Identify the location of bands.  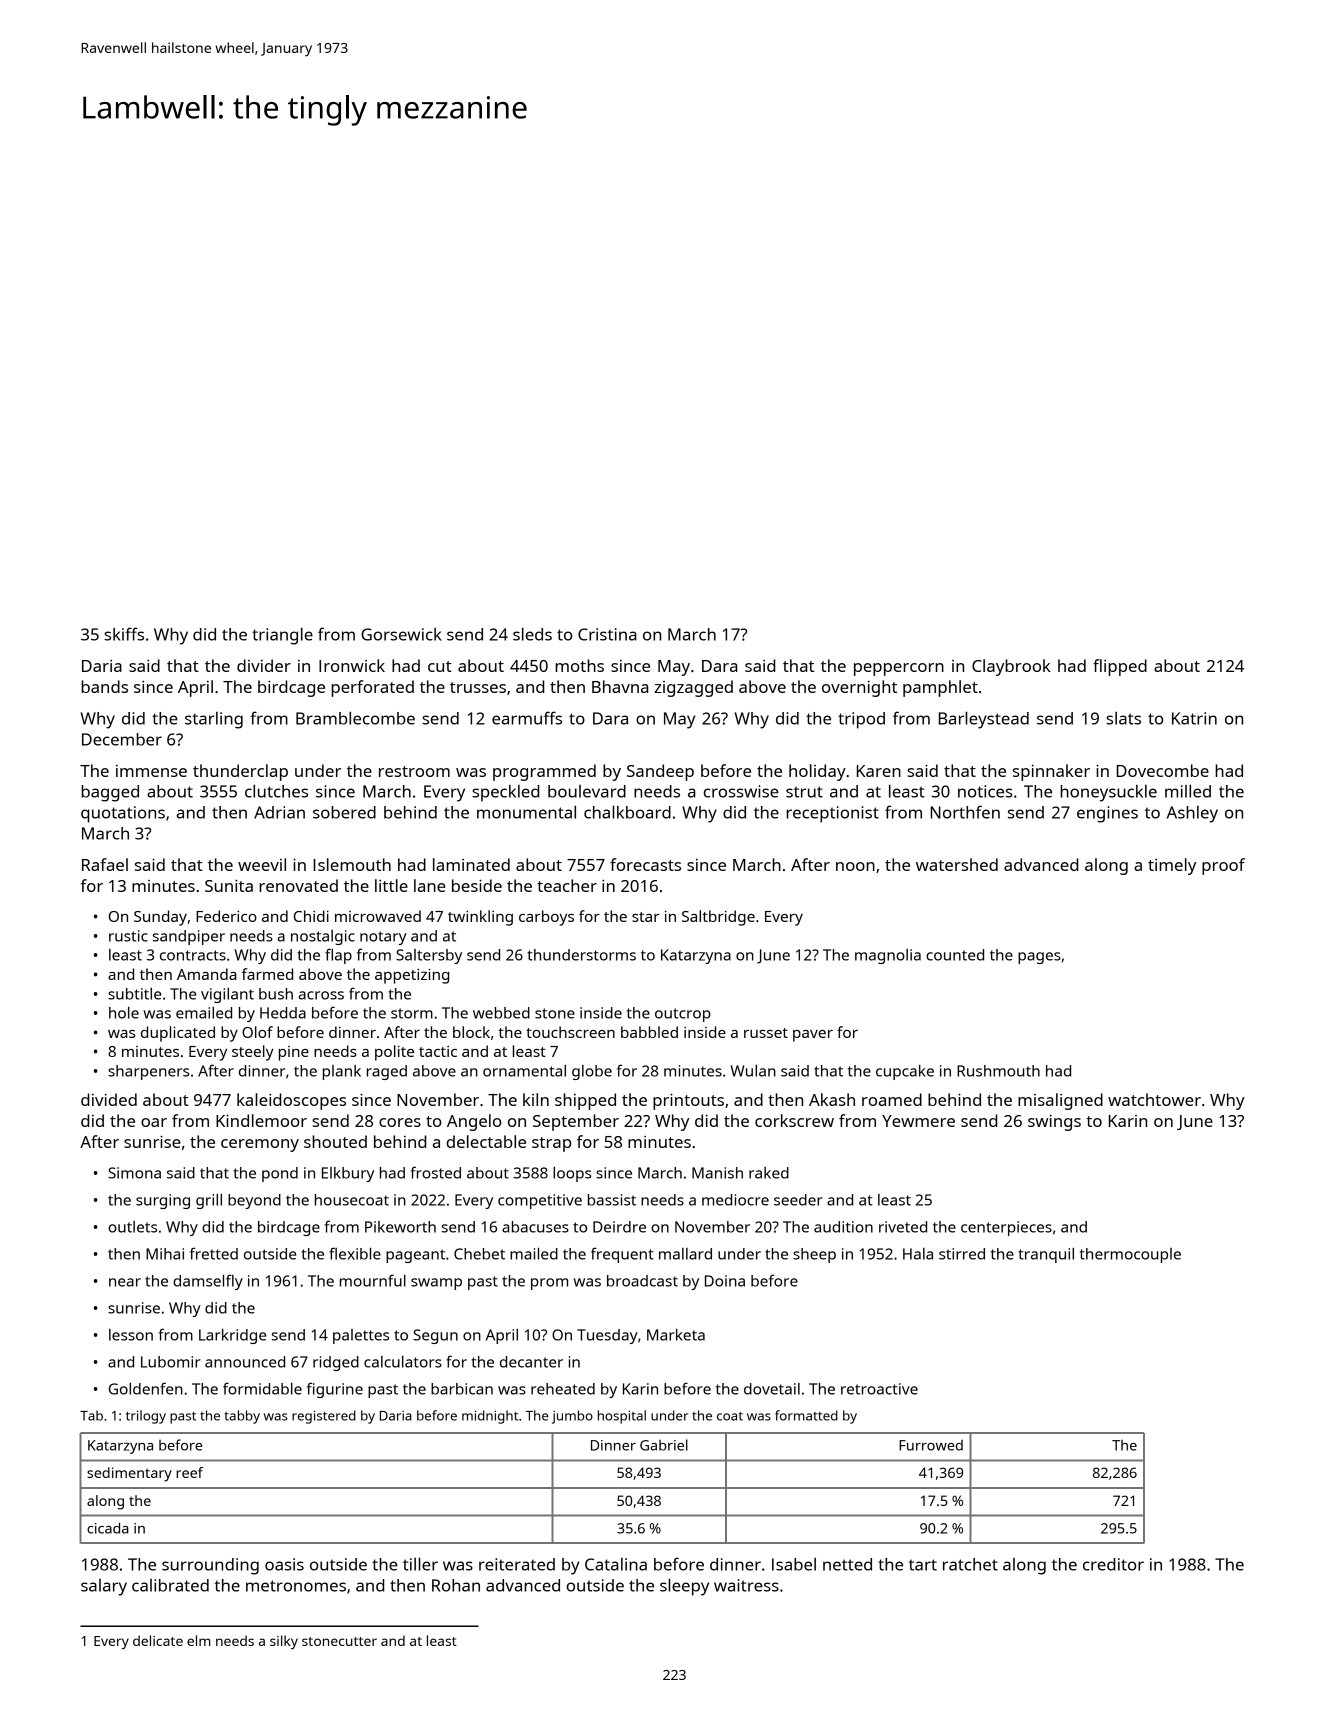
(104, 686).
